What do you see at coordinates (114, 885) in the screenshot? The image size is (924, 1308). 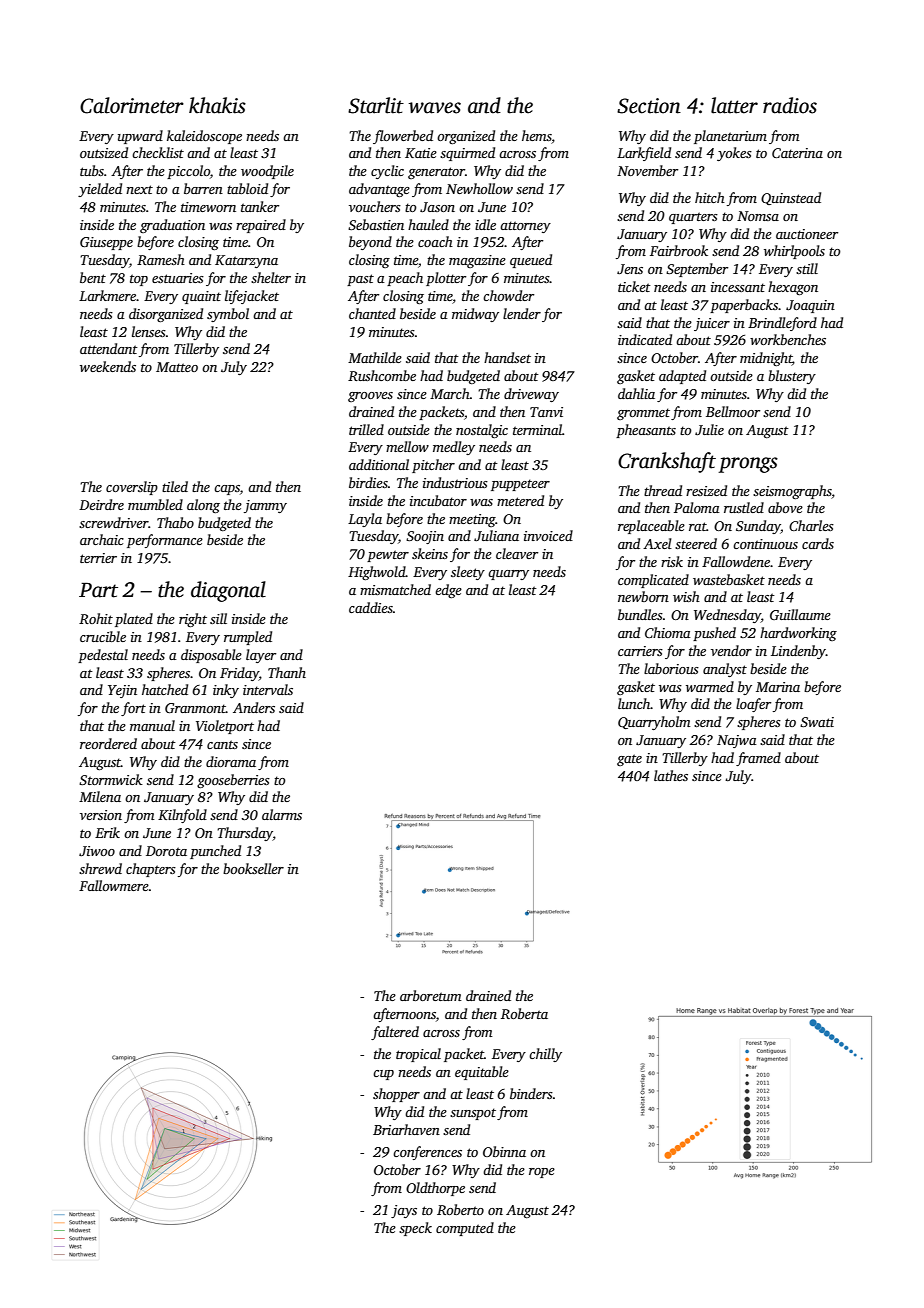 I see `Fallowmere` at bounding box center [114, 885].
